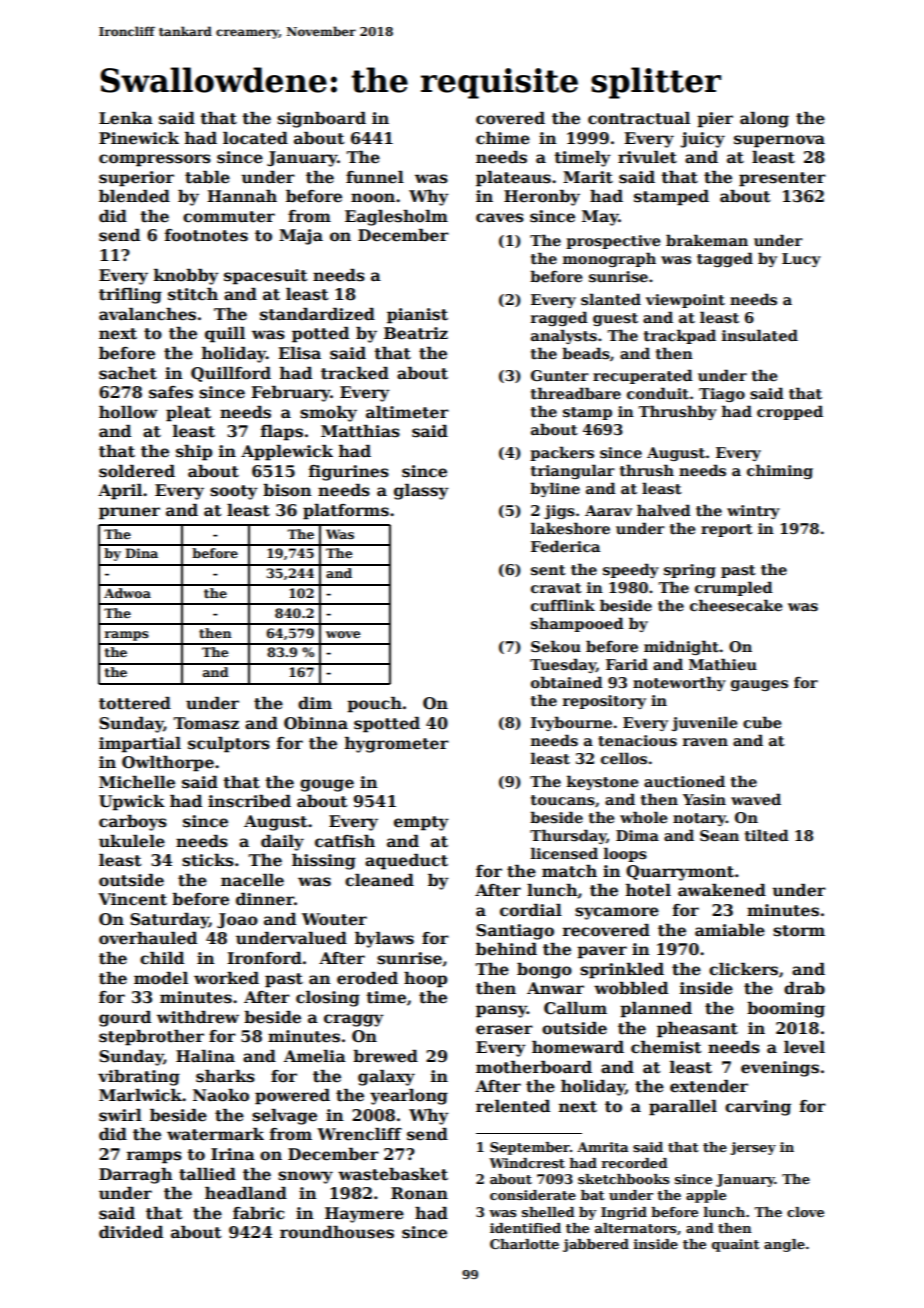 The height and width of the image is (1308, 924). Describe the element at coordinates (524, 1244) in the image. I see `Charlotte` at that location.
